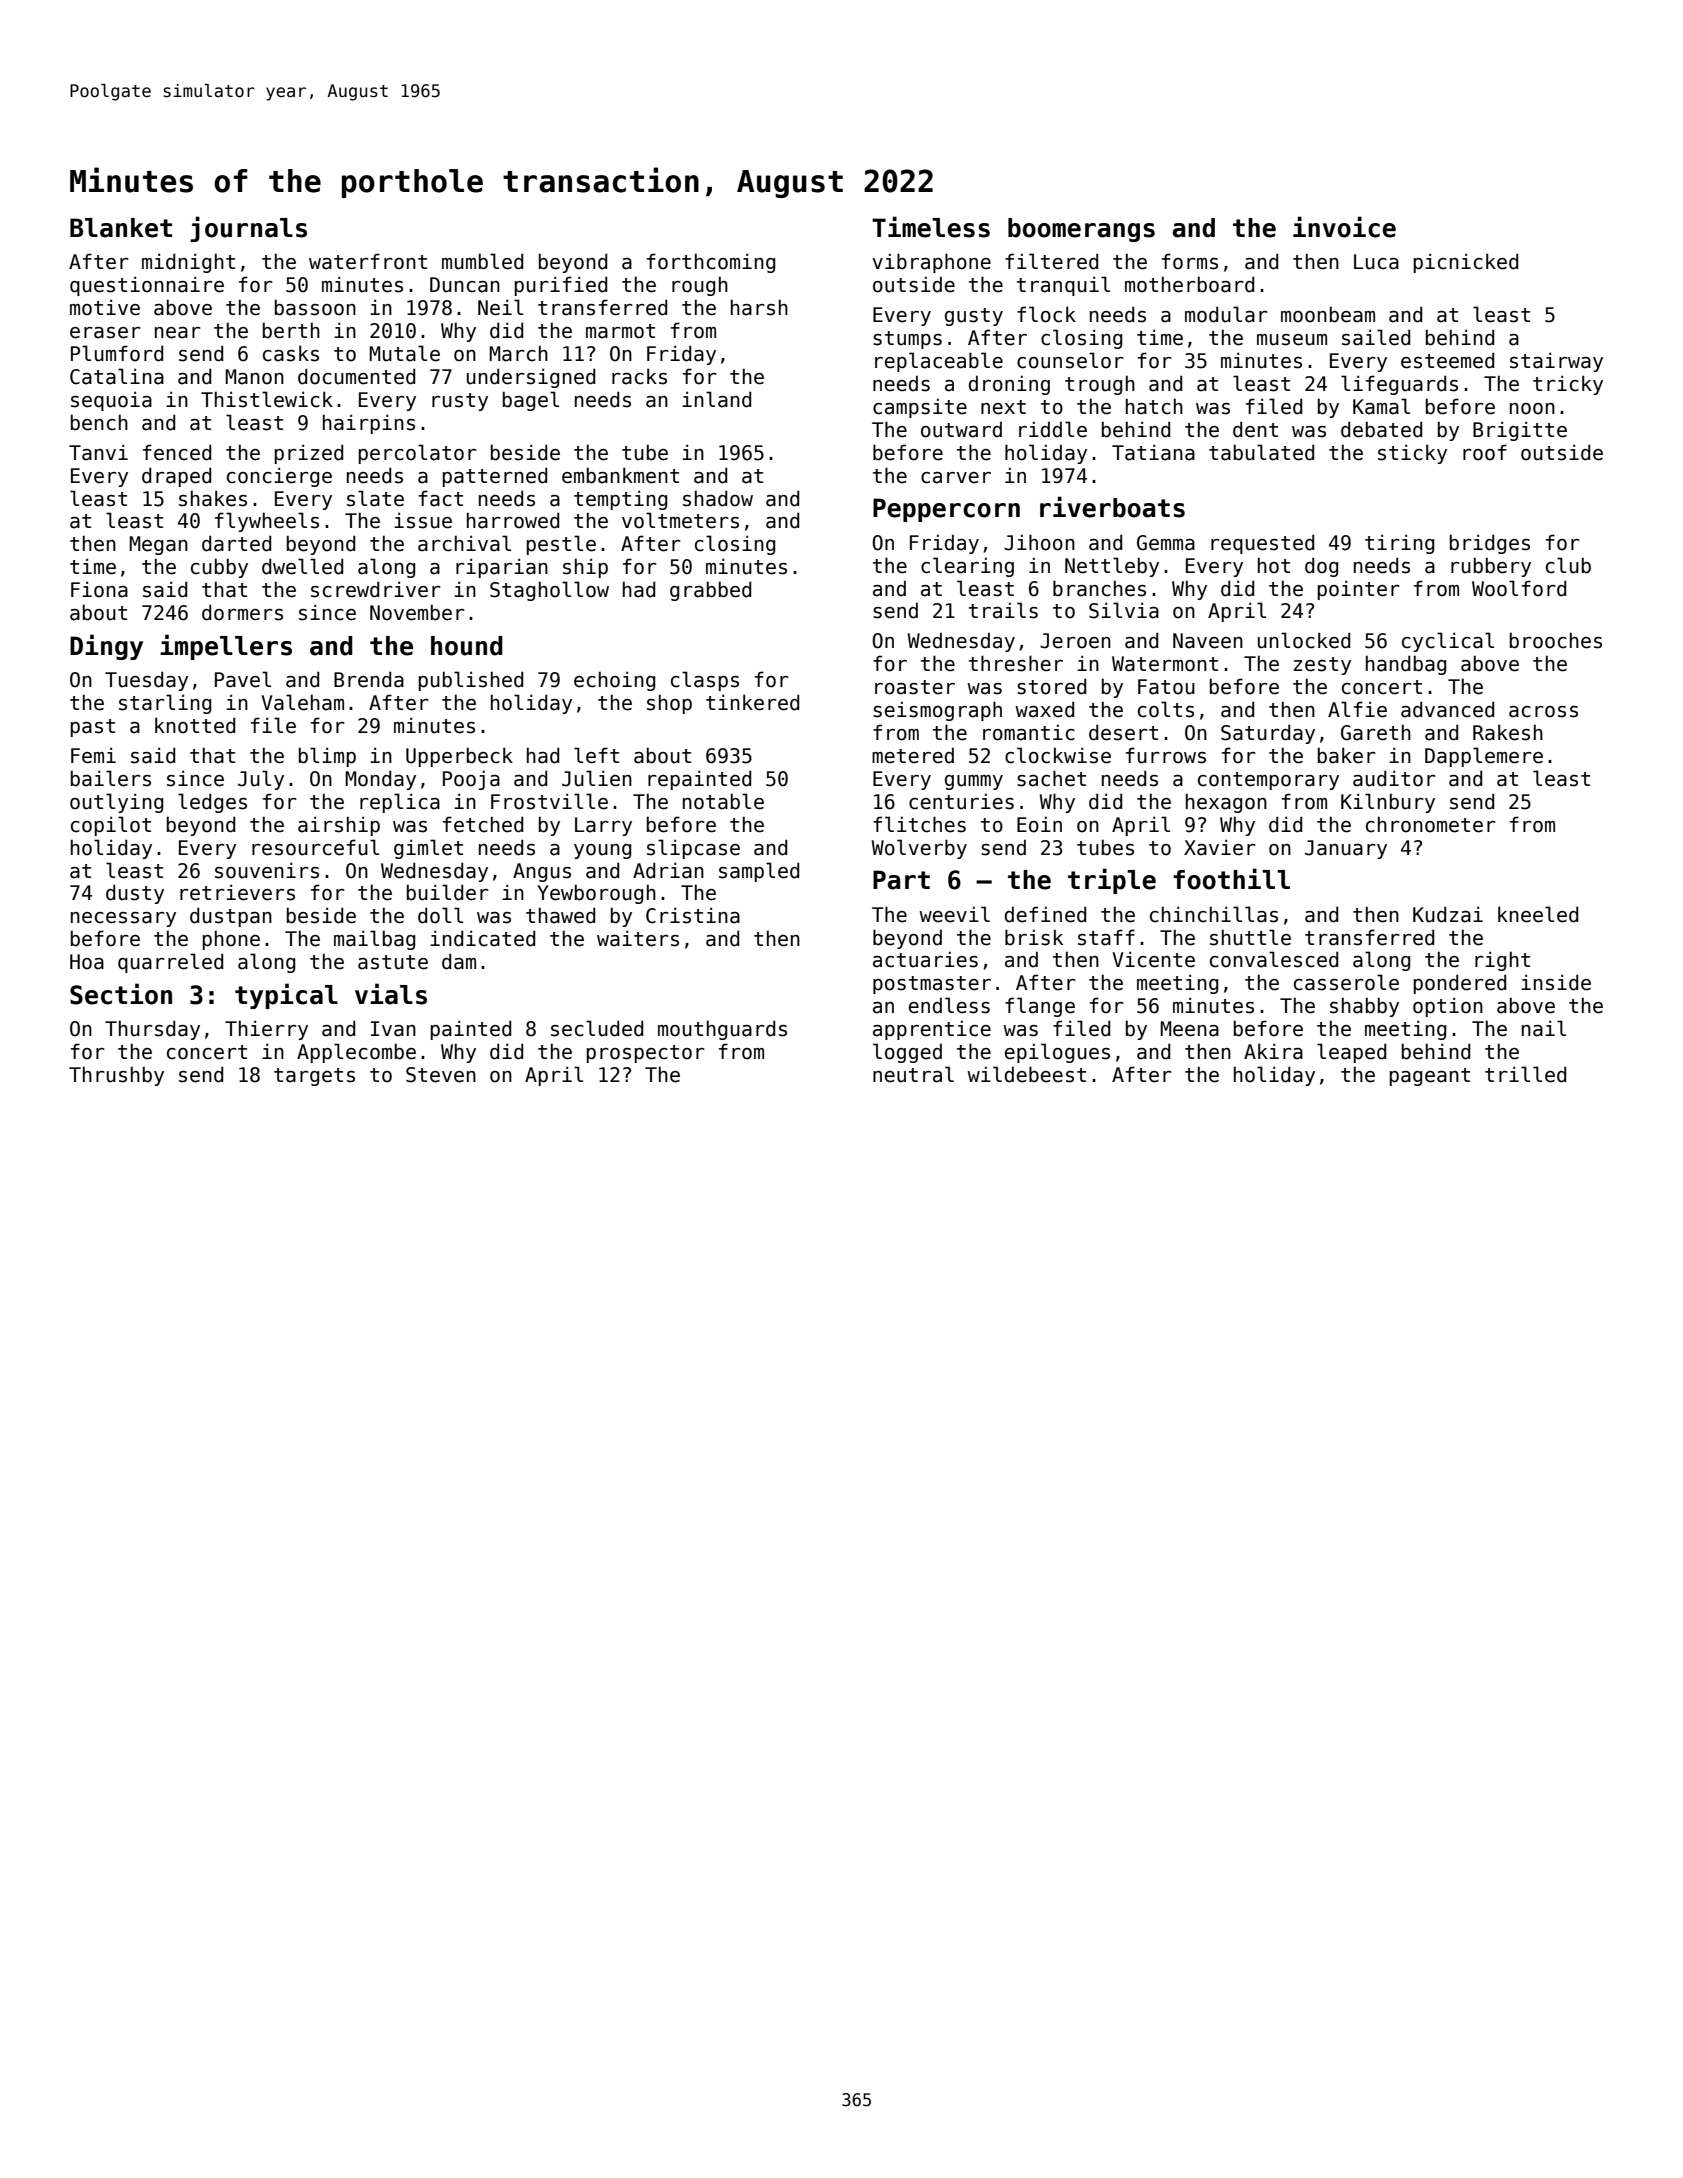 The image size is (1683, 2178). I want to click on invoice, so click(1344, 227).
